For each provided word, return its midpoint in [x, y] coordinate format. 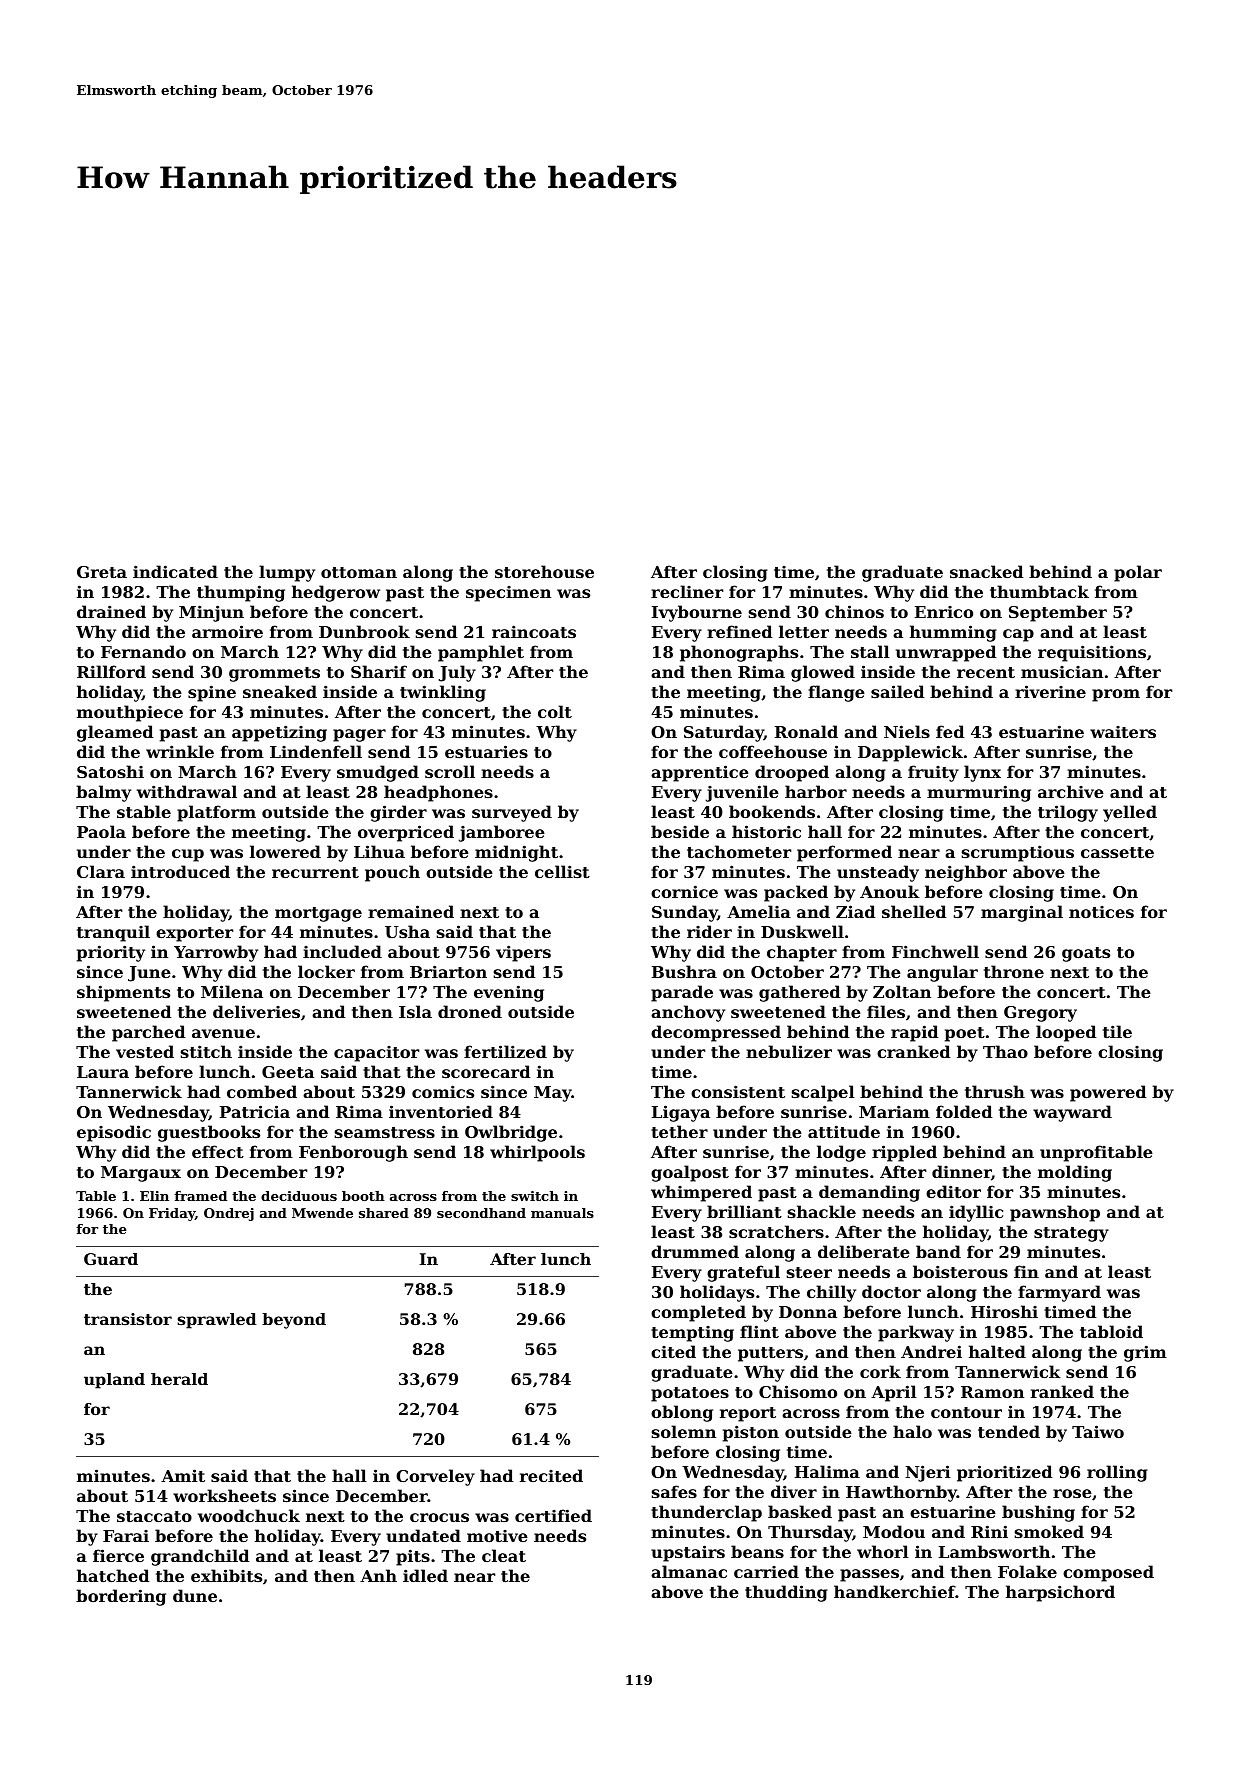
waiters [1123, 732]
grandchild [200, 1557]
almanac [689, 1571]
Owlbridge [511, 1133]
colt [555, 711]
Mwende [322, 1213]
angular [942, 973]
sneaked [280, 691]
